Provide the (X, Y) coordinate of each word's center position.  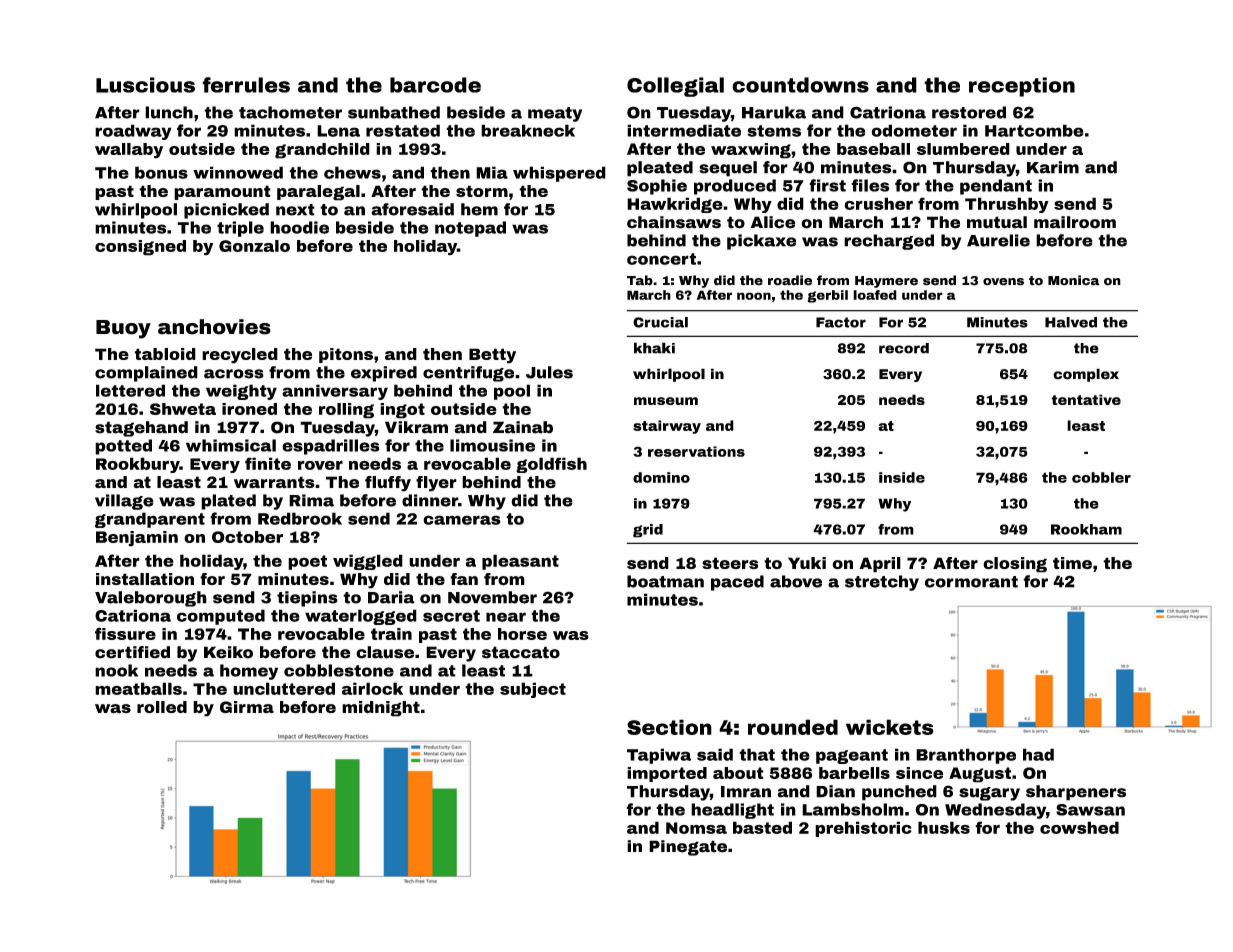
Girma (247, 707)
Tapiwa (659, 756)
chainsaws (674, 222)
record (904, 348)
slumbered (963, 149)
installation (145, 579)
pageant (852, 756)
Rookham (1086, 529)
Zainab (523, 427)
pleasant (520, 562)
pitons (346, 355)
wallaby (129, 151)
